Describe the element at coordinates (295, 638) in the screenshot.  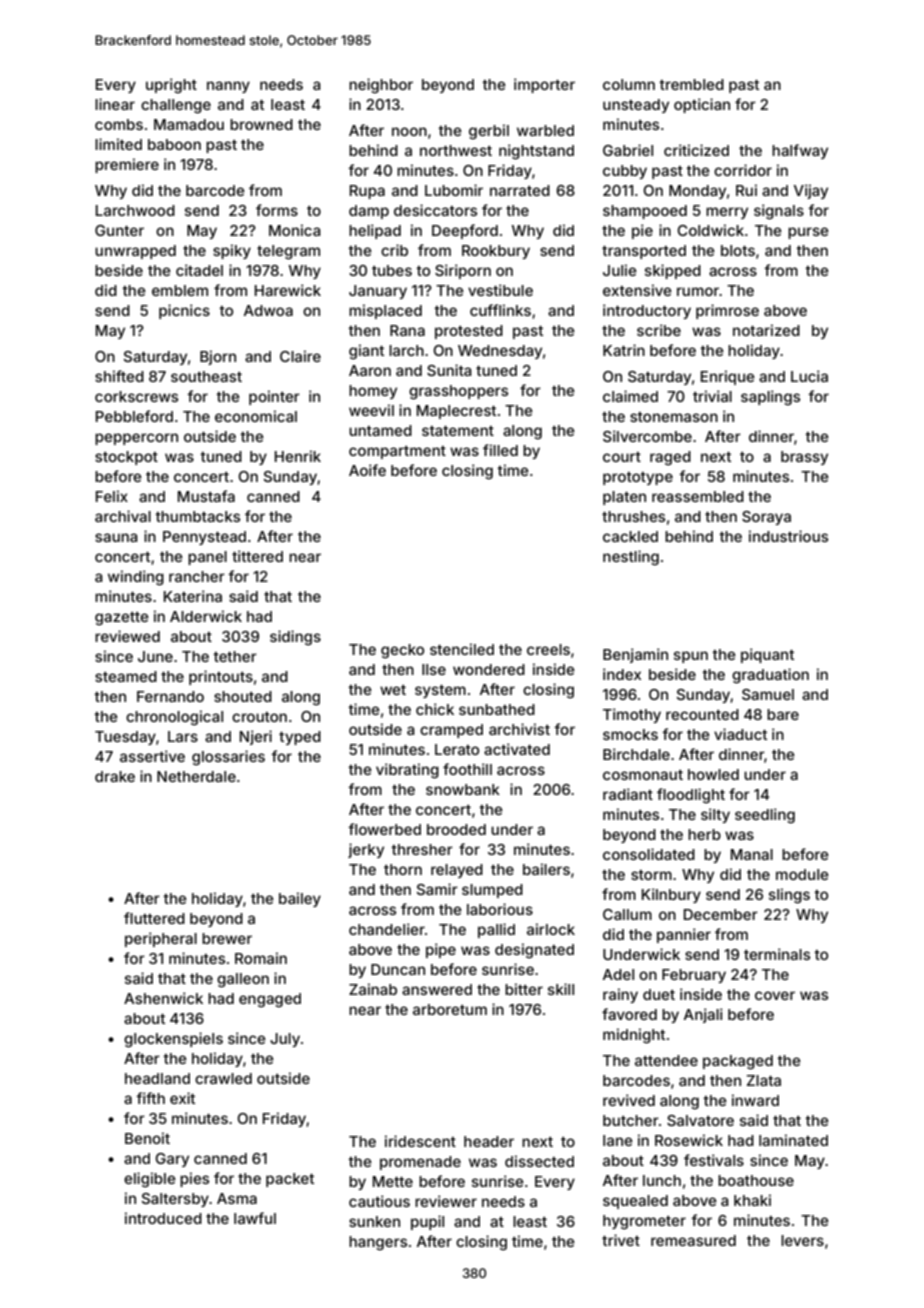
I see `sidings` at that location.
